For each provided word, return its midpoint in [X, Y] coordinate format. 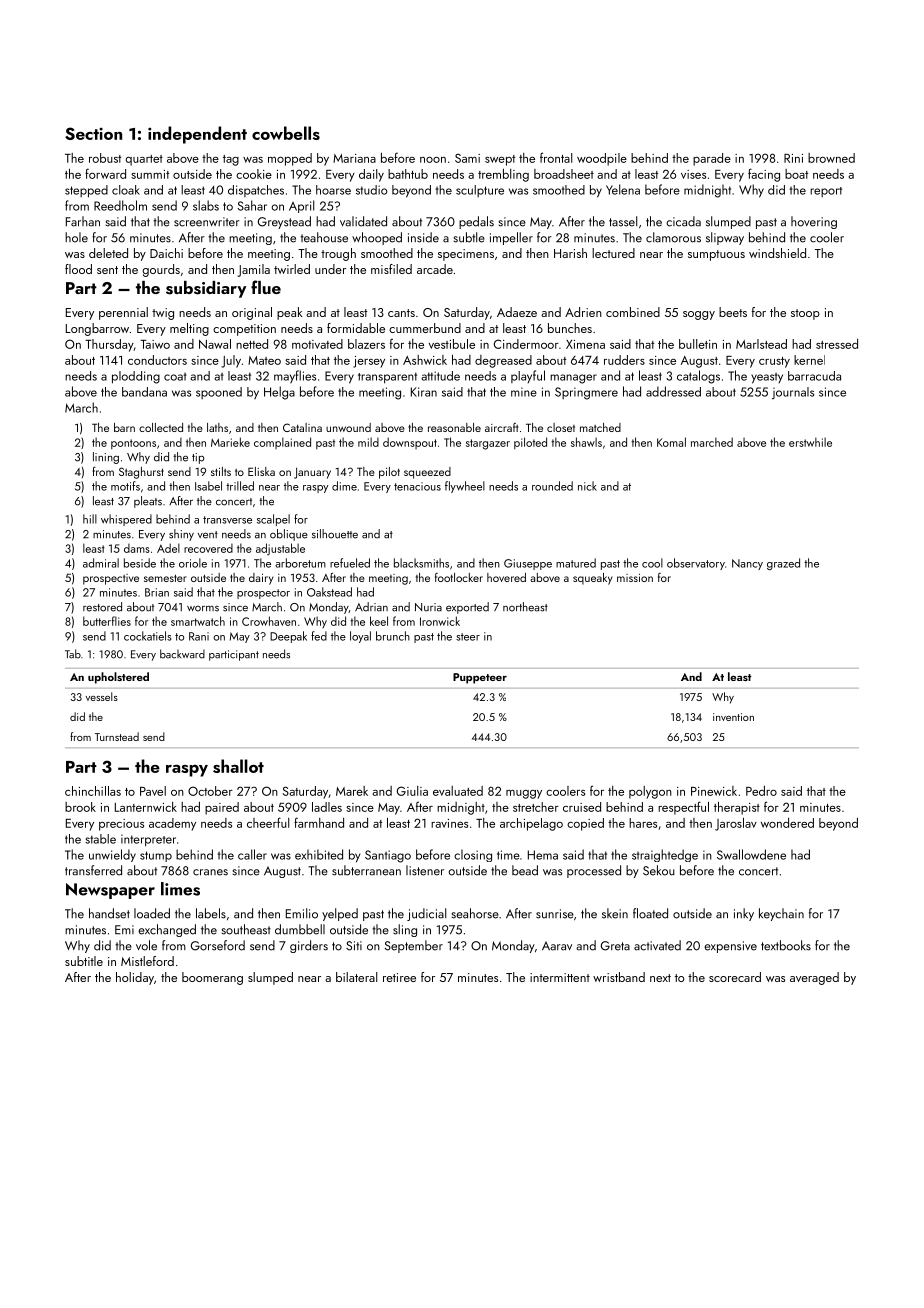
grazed [783, 564]
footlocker [459, 577]
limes [180, 889]
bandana [144, 392]
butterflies [107, 621]
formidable [356, 328]
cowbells [286, 133]
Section [93, 133]
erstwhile [810, 442]
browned [831, 158]
